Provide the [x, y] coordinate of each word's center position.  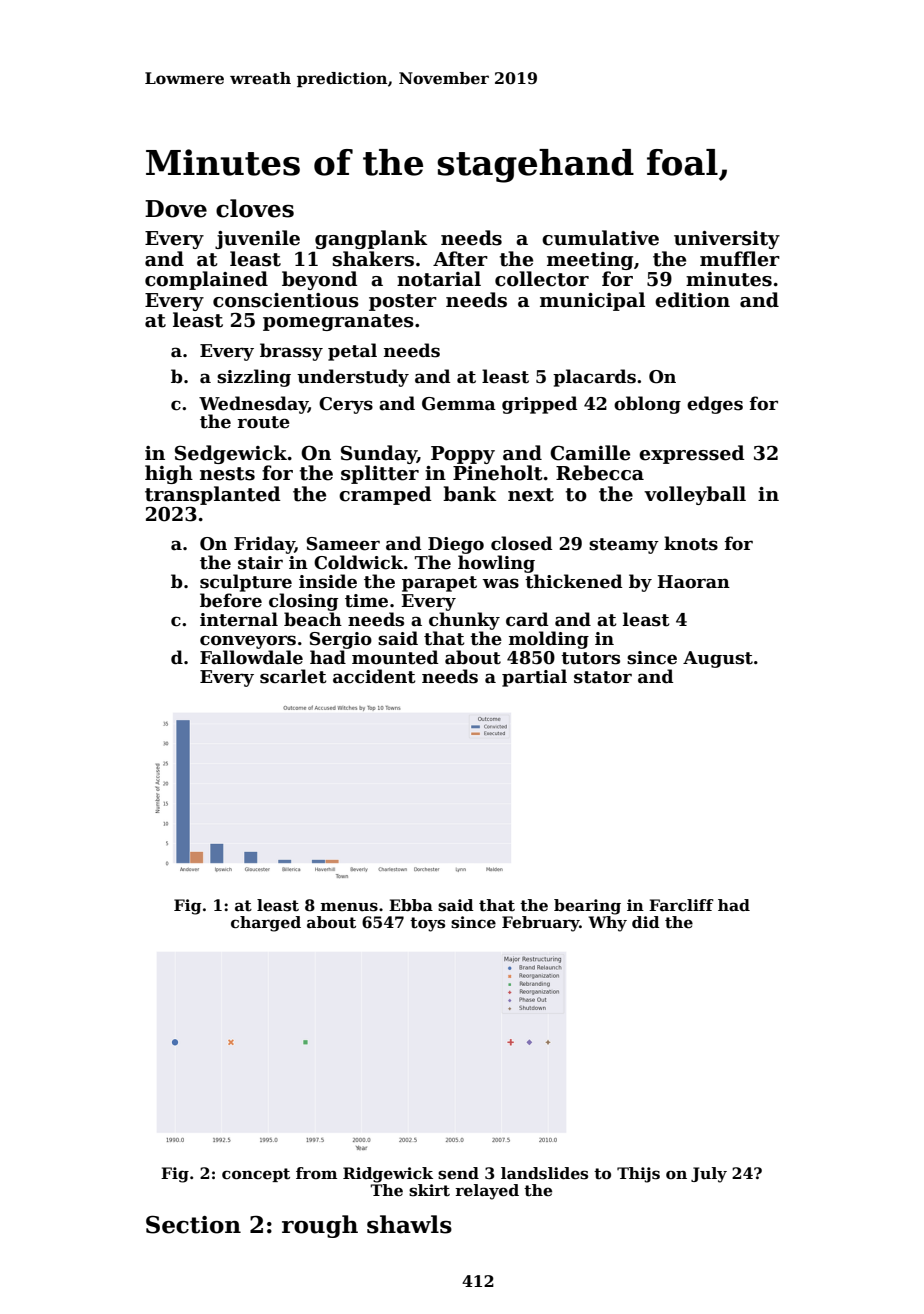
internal [239, 619]
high [169, 474]
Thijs [638, 1175]
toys [427, 924]
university [727, 240]
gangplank [371, 239]
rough [320, 1226]
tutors [590, 658]
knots [691, 543]
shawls [409, 1224]
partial [534, 678]
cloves [255, 208]
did [646, 922]
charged [266, 924]
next [531, 495]
